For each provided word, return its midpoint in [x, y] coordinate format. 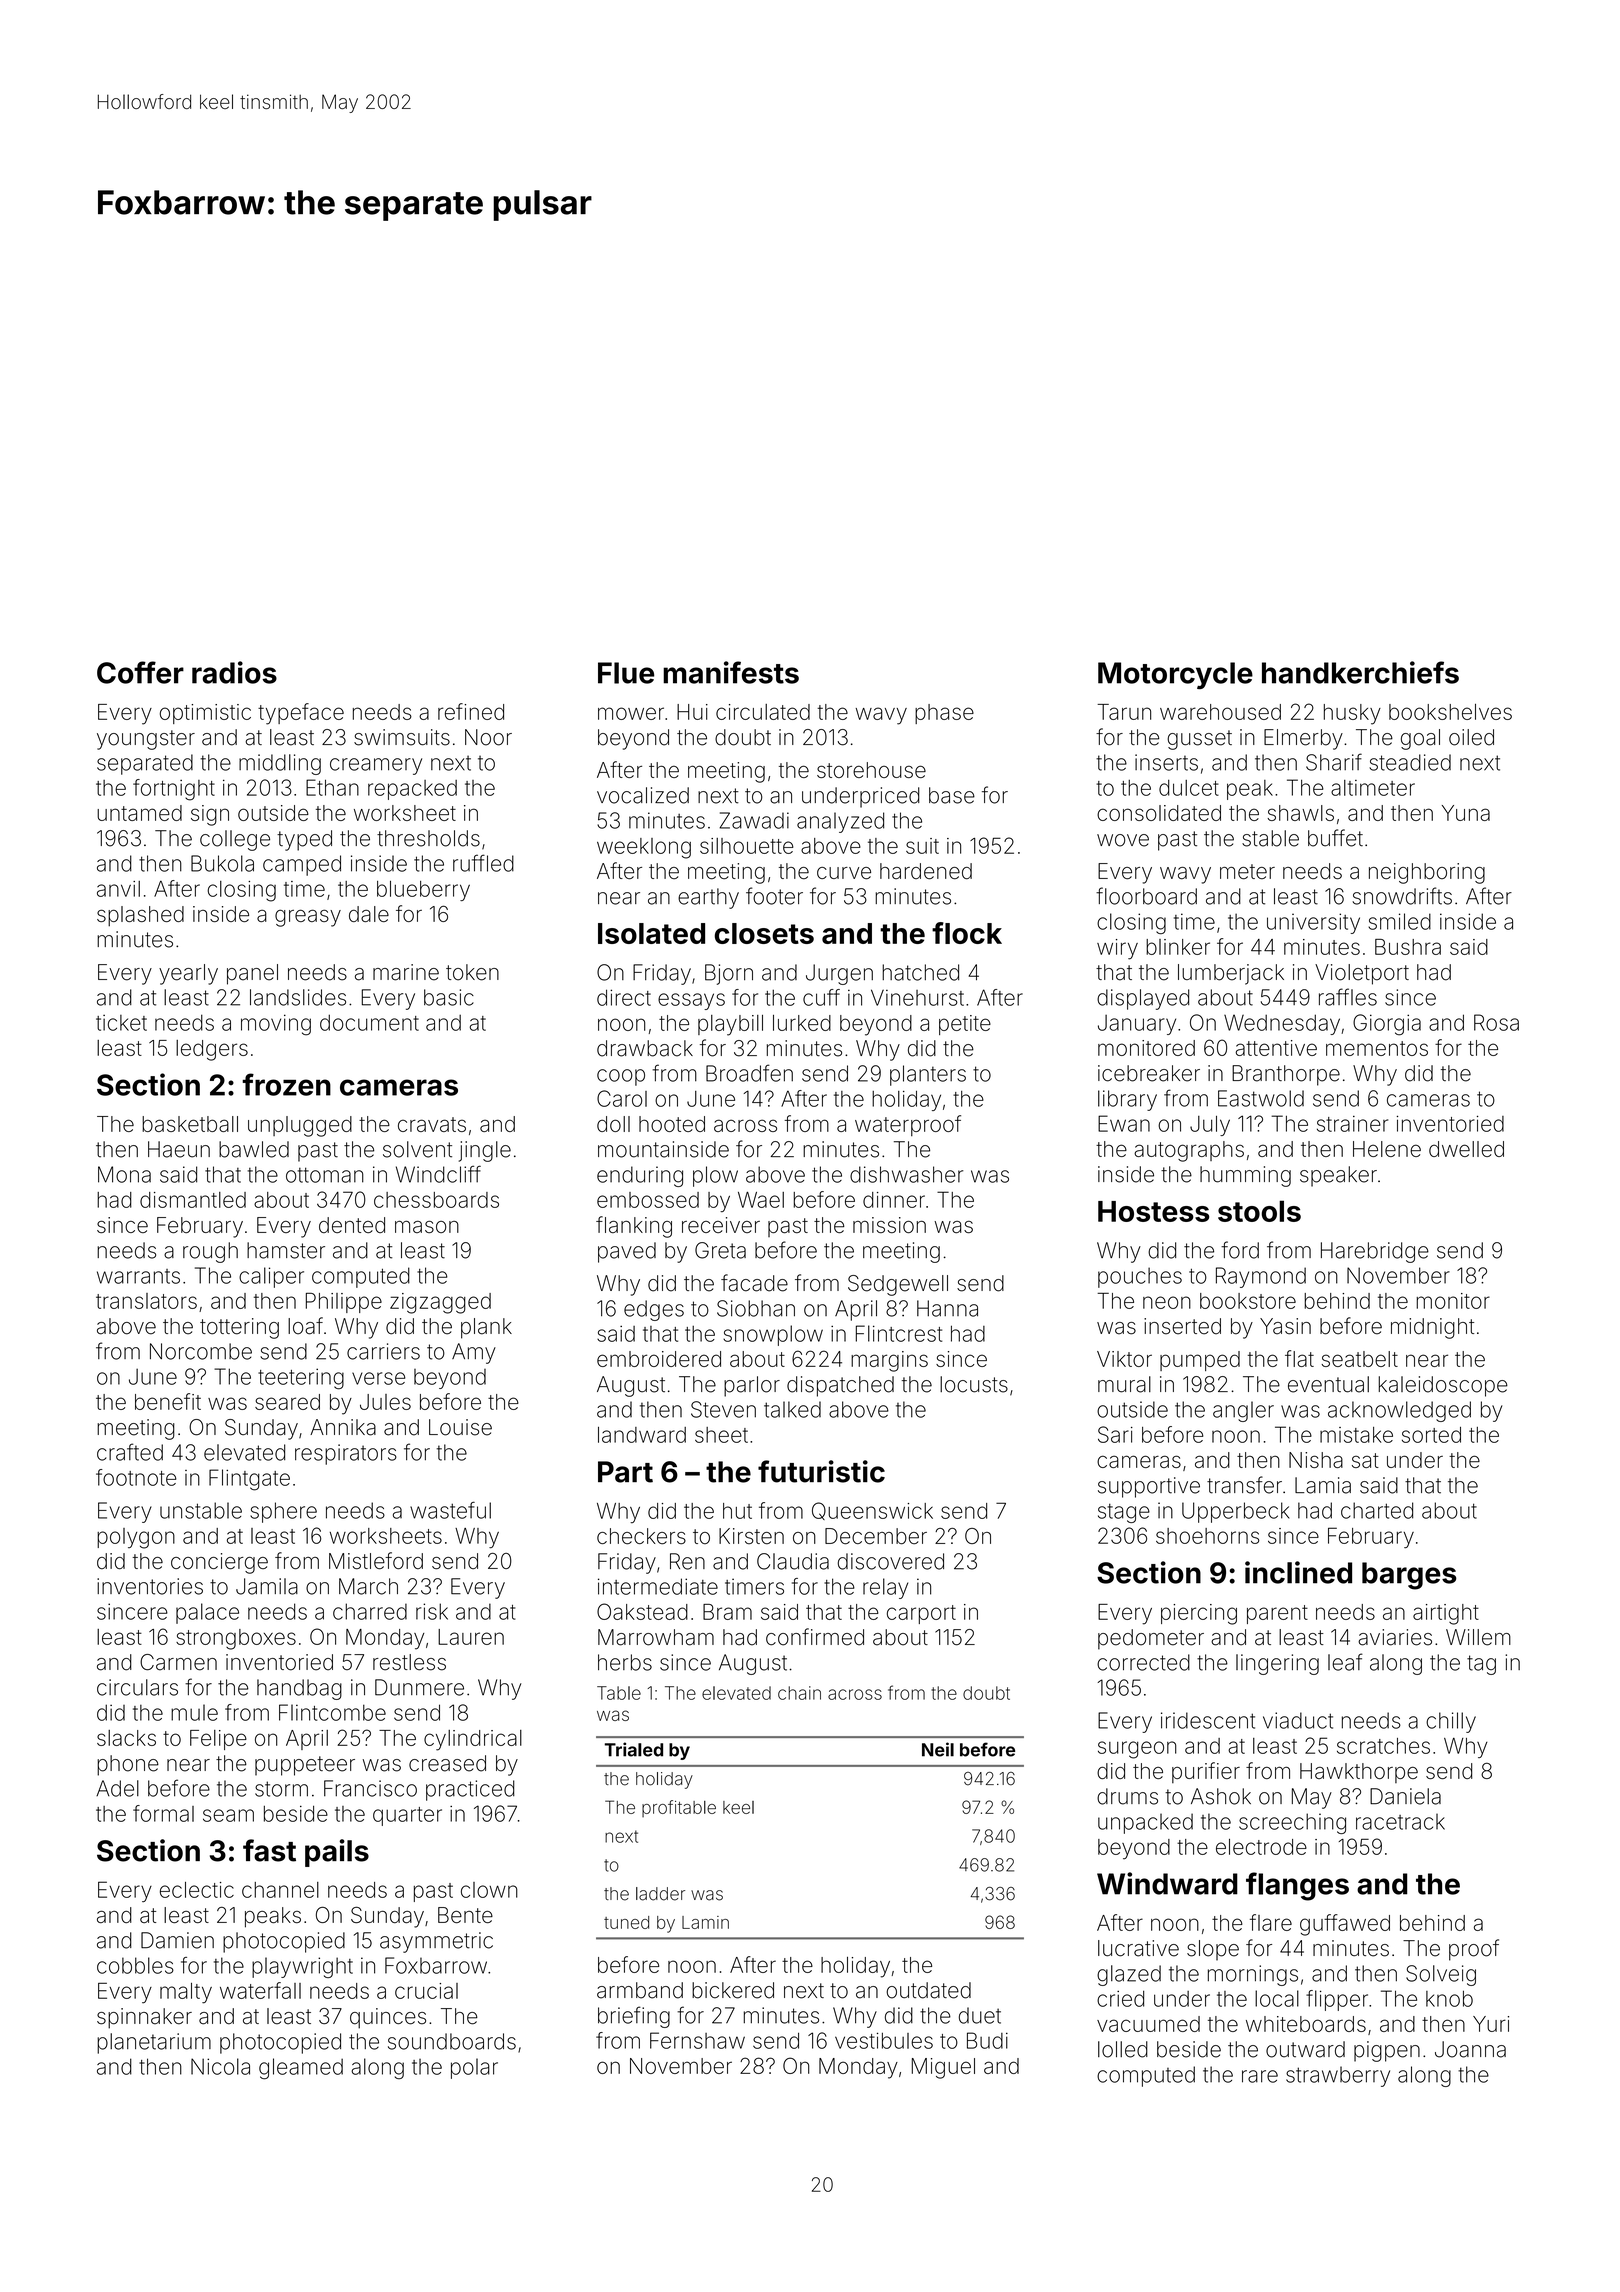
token [472, 972]
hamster [286, 1250]
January [1137, 1025]
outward [1305, 2049]
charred [370, 1611]
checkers [641, 1536]
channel [280, 1890]
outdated [928, 1990]
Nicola [220, 2066]
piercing [1199, 1614]
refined [471, 711]
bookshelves [1450, 712]
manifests [731, 672]
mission [889, 1225]
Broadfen [749, 1073]
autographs [1189, 1151]
